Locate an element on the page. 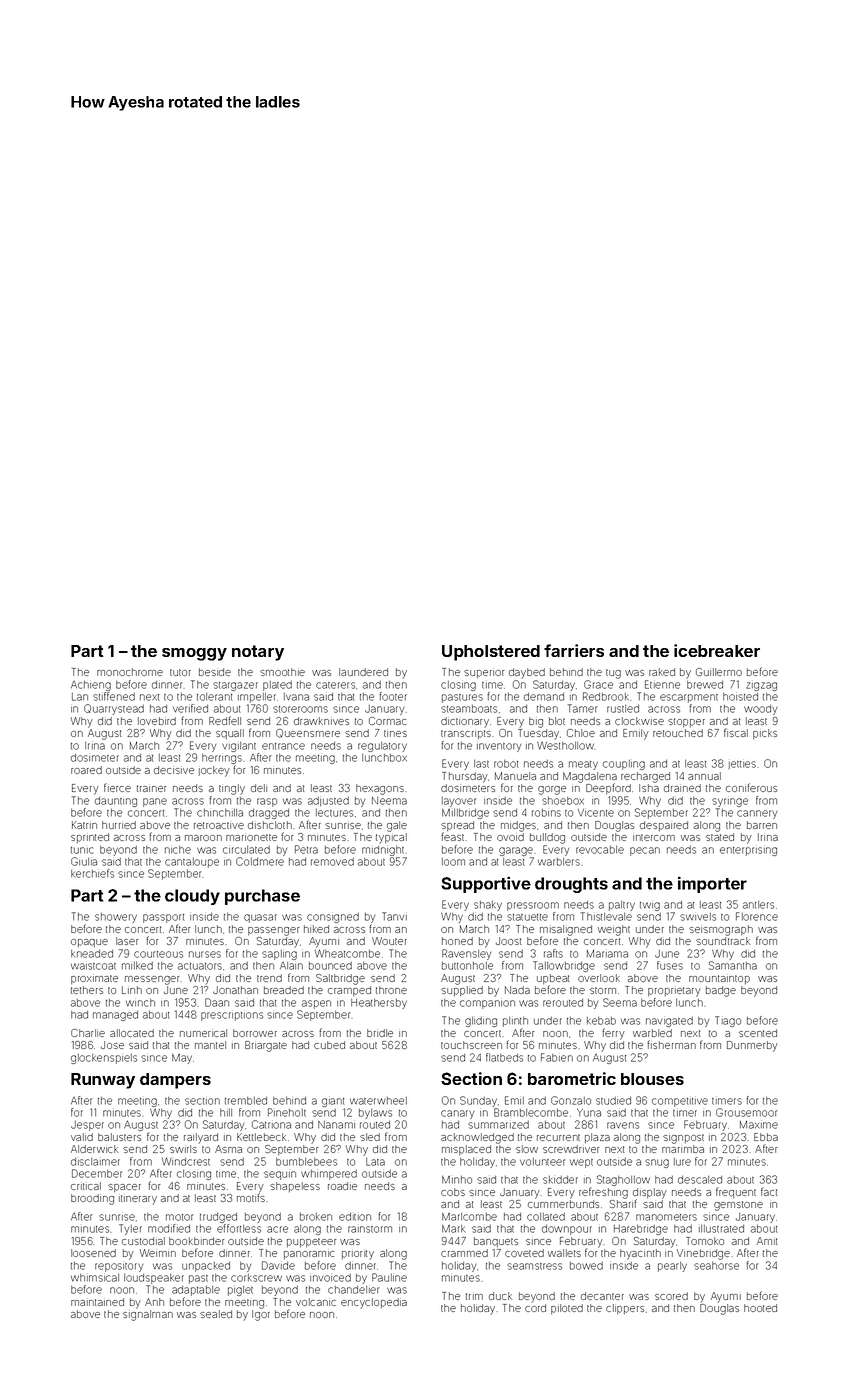 The image size is (849, 1400). decisive is located at coordinates (174, 770).
